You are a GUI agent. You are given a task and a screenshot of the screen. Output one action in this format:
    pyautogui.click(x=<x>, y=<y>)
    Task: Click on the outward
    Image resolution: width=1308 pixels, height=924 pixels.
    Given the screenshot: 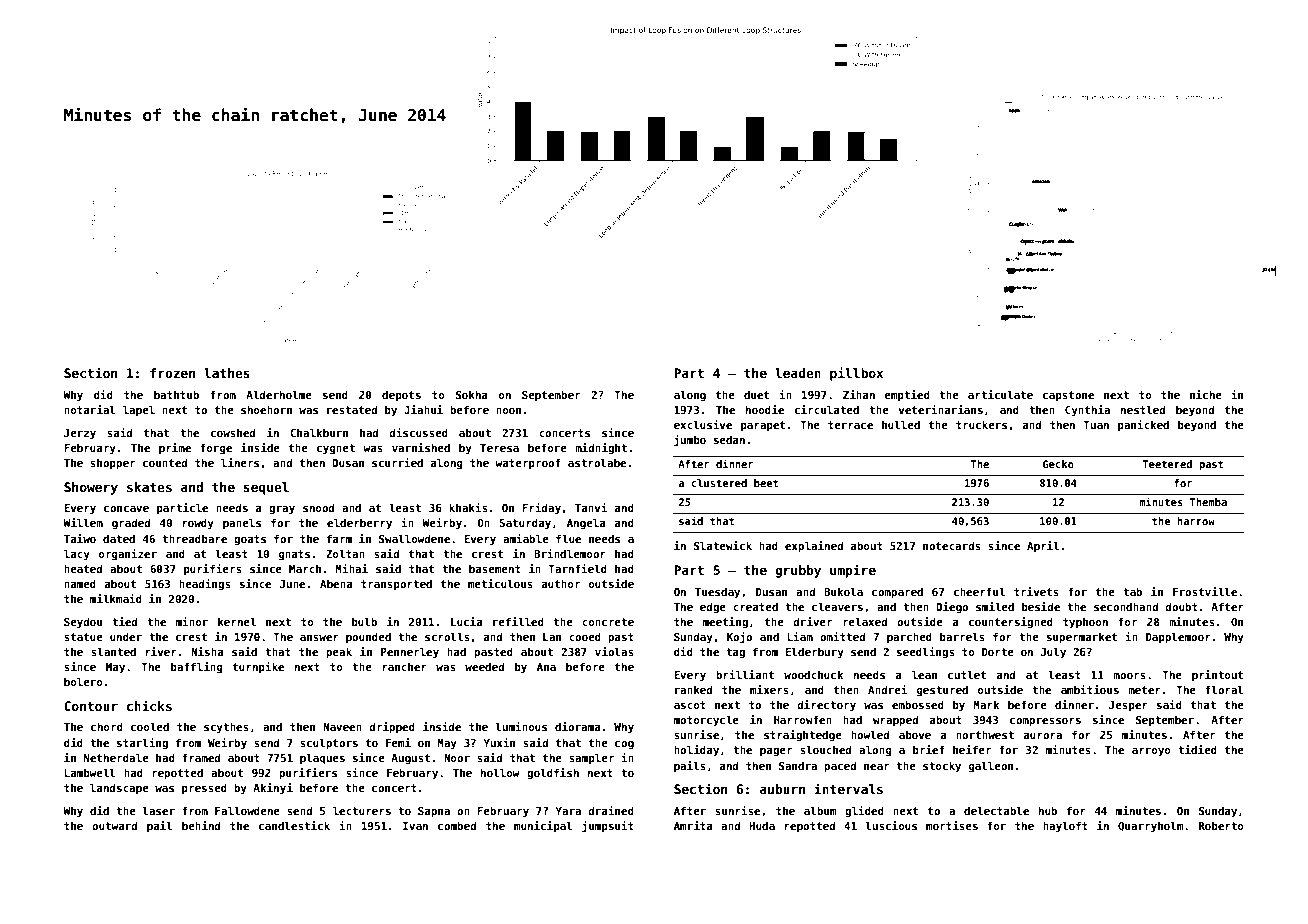 What is the action you would take?
    pyautogui.click(x=114, y=825)
